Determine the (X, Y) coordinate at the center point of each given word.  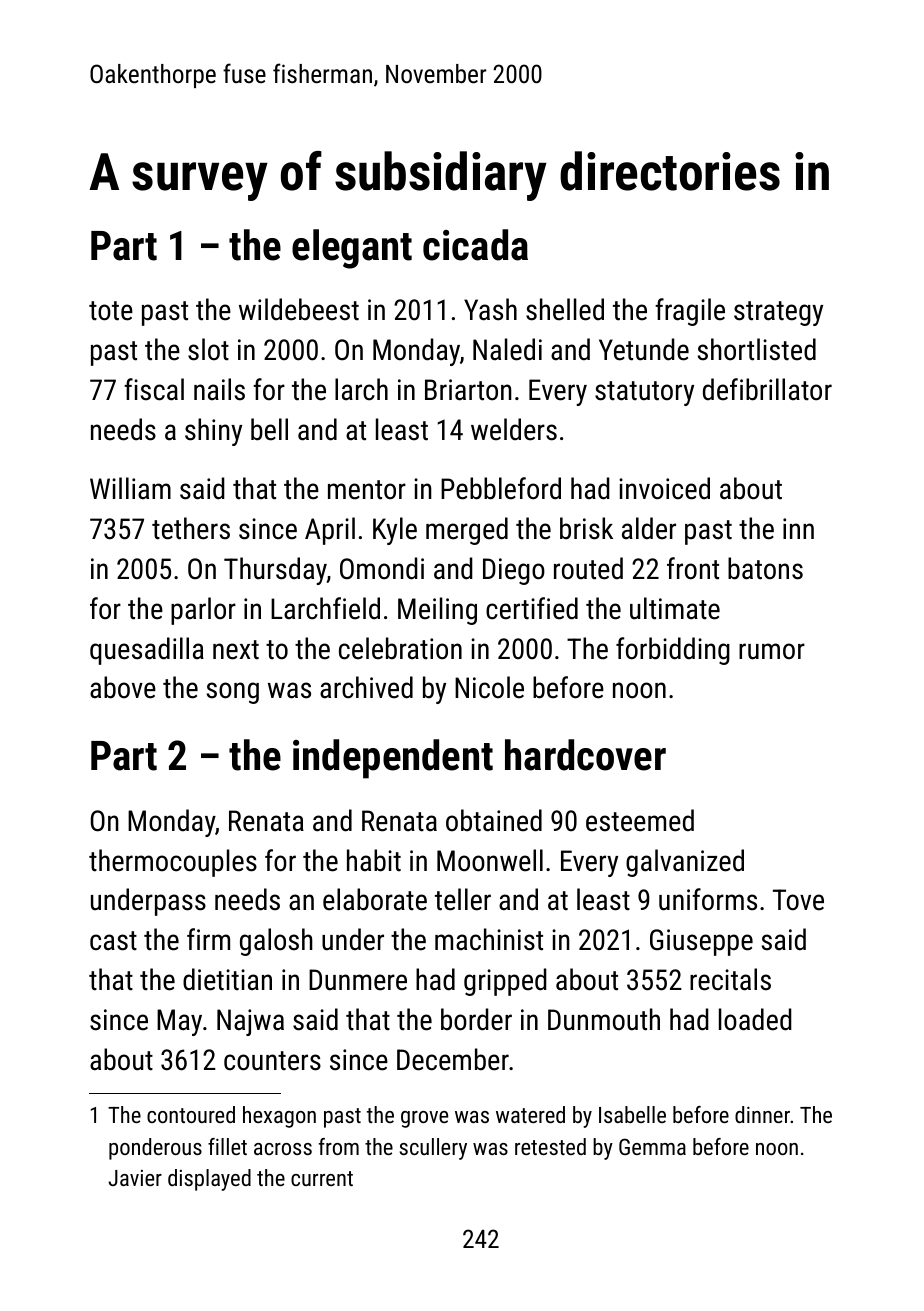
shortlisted (757, 349)
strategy (778, 313)
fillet (227, 1146)
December (453, 1059)
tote (111, 311)
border (476, 1019)
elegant (352, 249)
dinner (762, 1114)
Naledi (507, 349)
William (130, 488)
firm (208, 939)
